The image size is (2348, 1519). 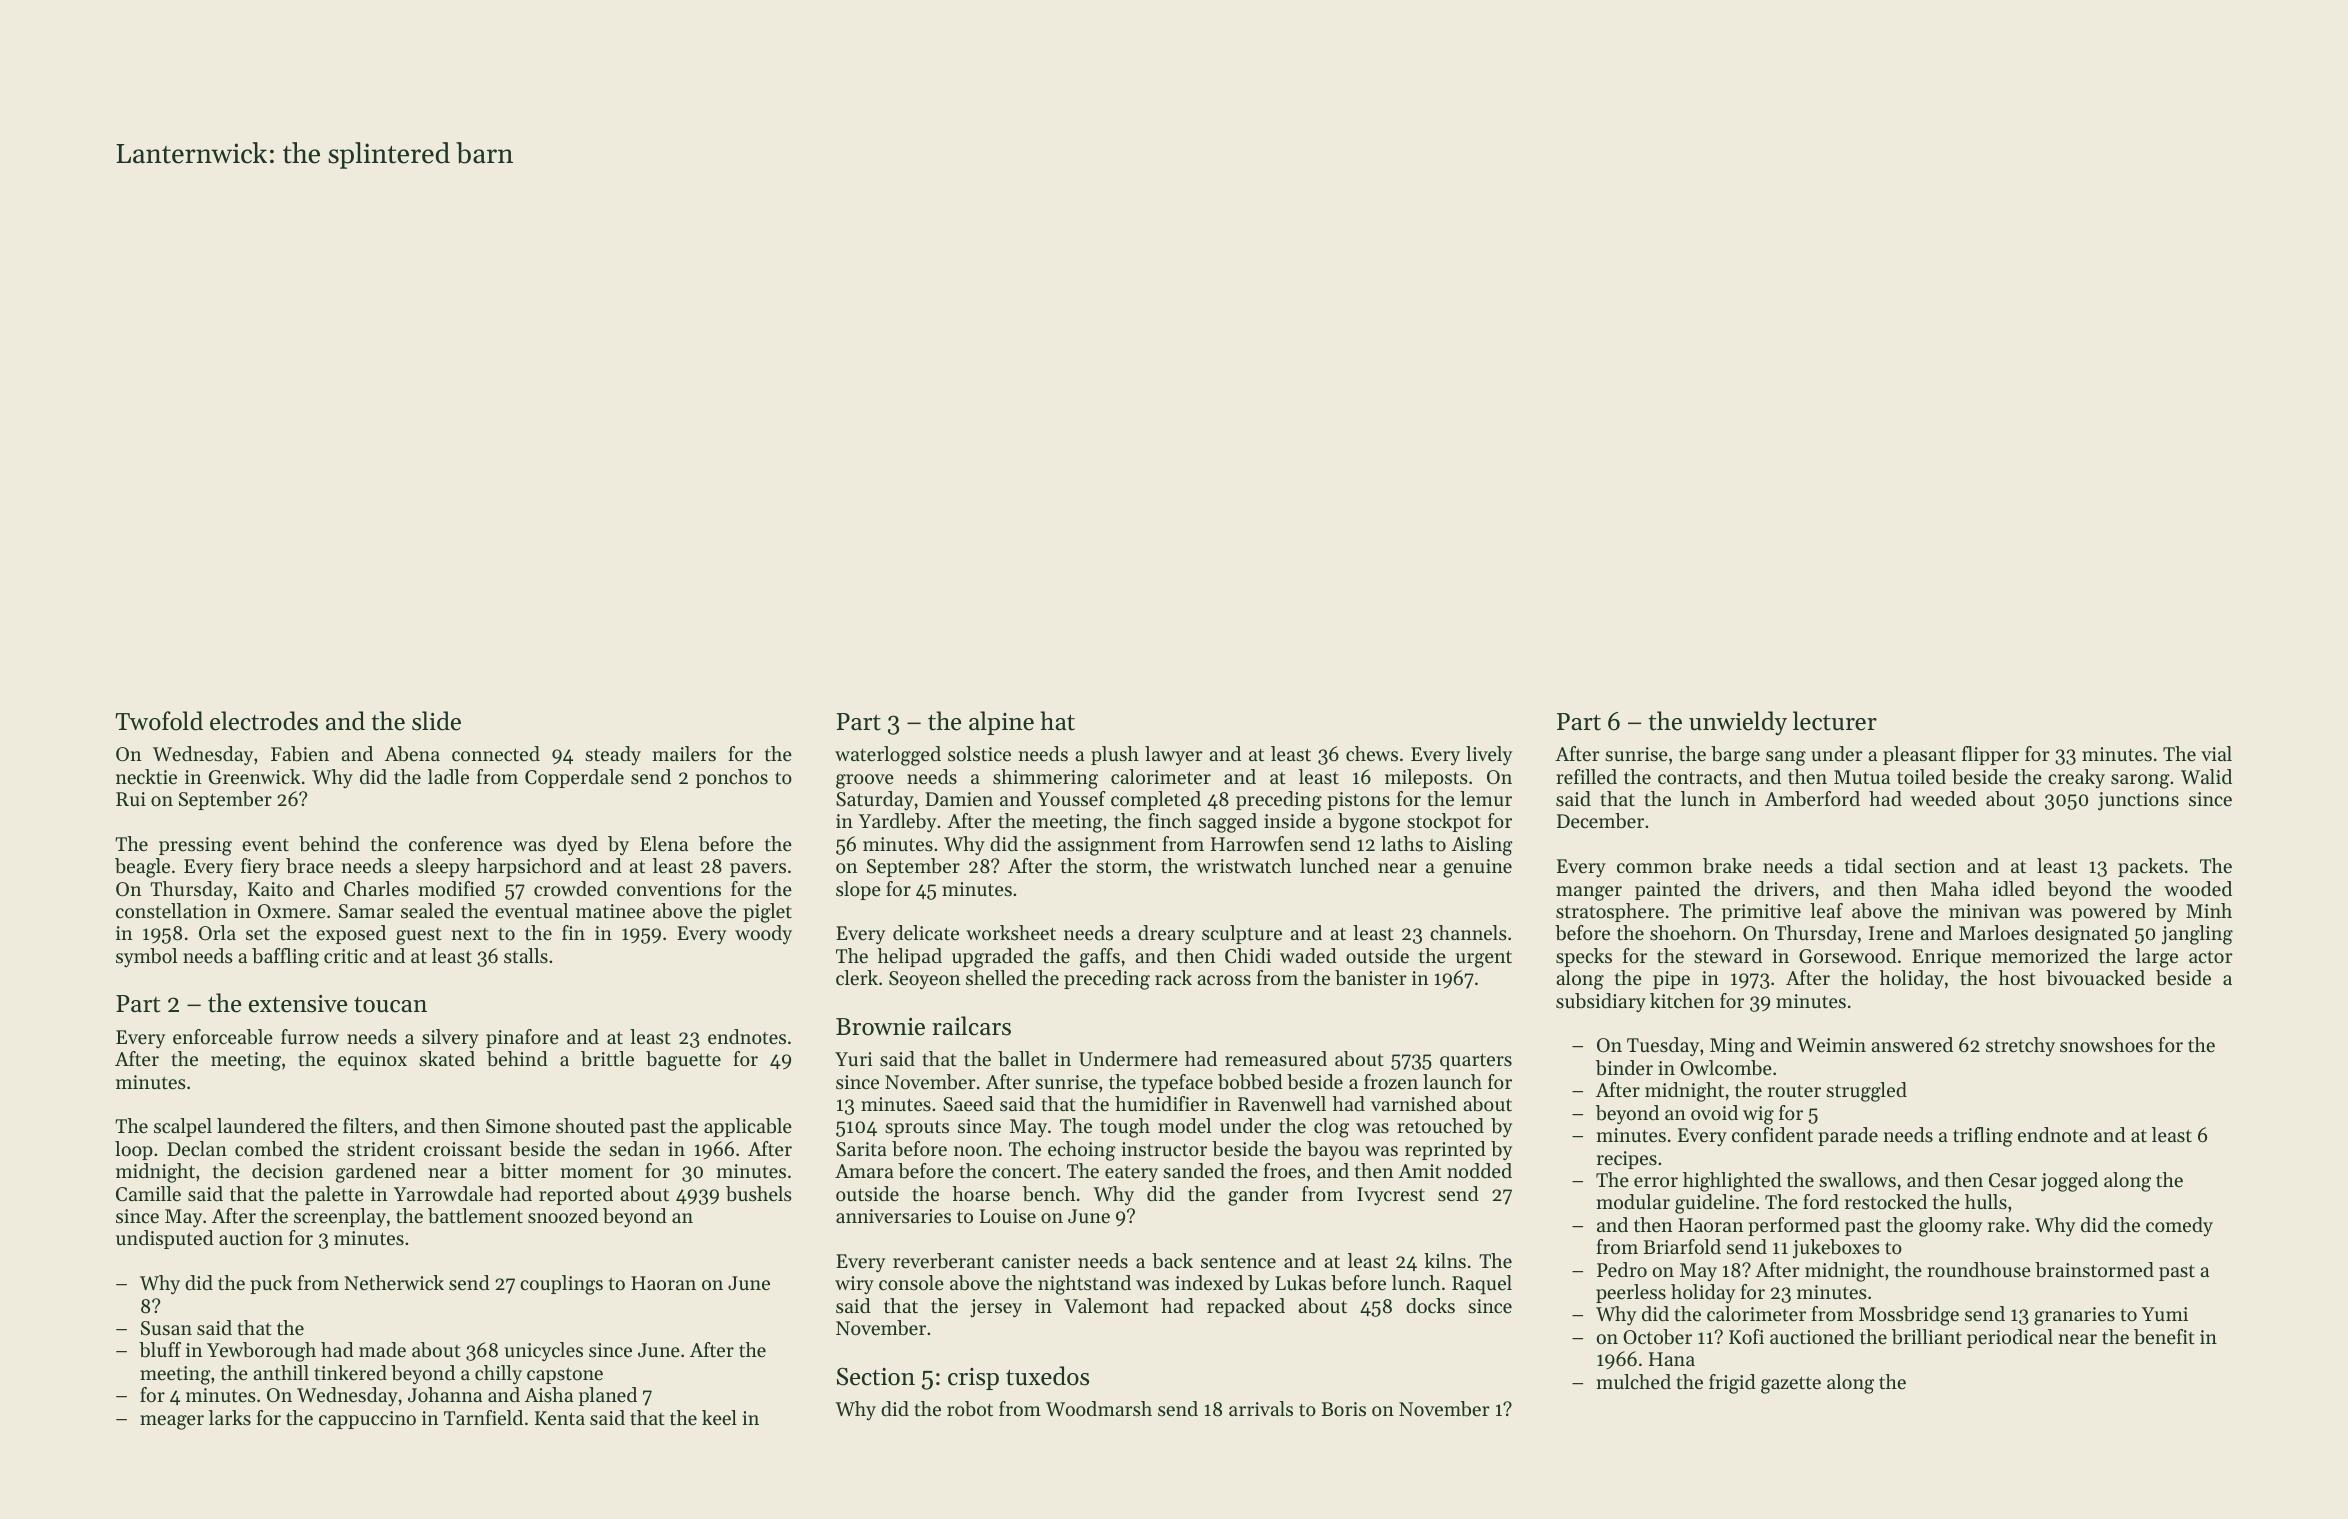 What do you see at coordinates (544, 1351) in the document?
I see `unicycles` at bounding box center [544, 1351].
